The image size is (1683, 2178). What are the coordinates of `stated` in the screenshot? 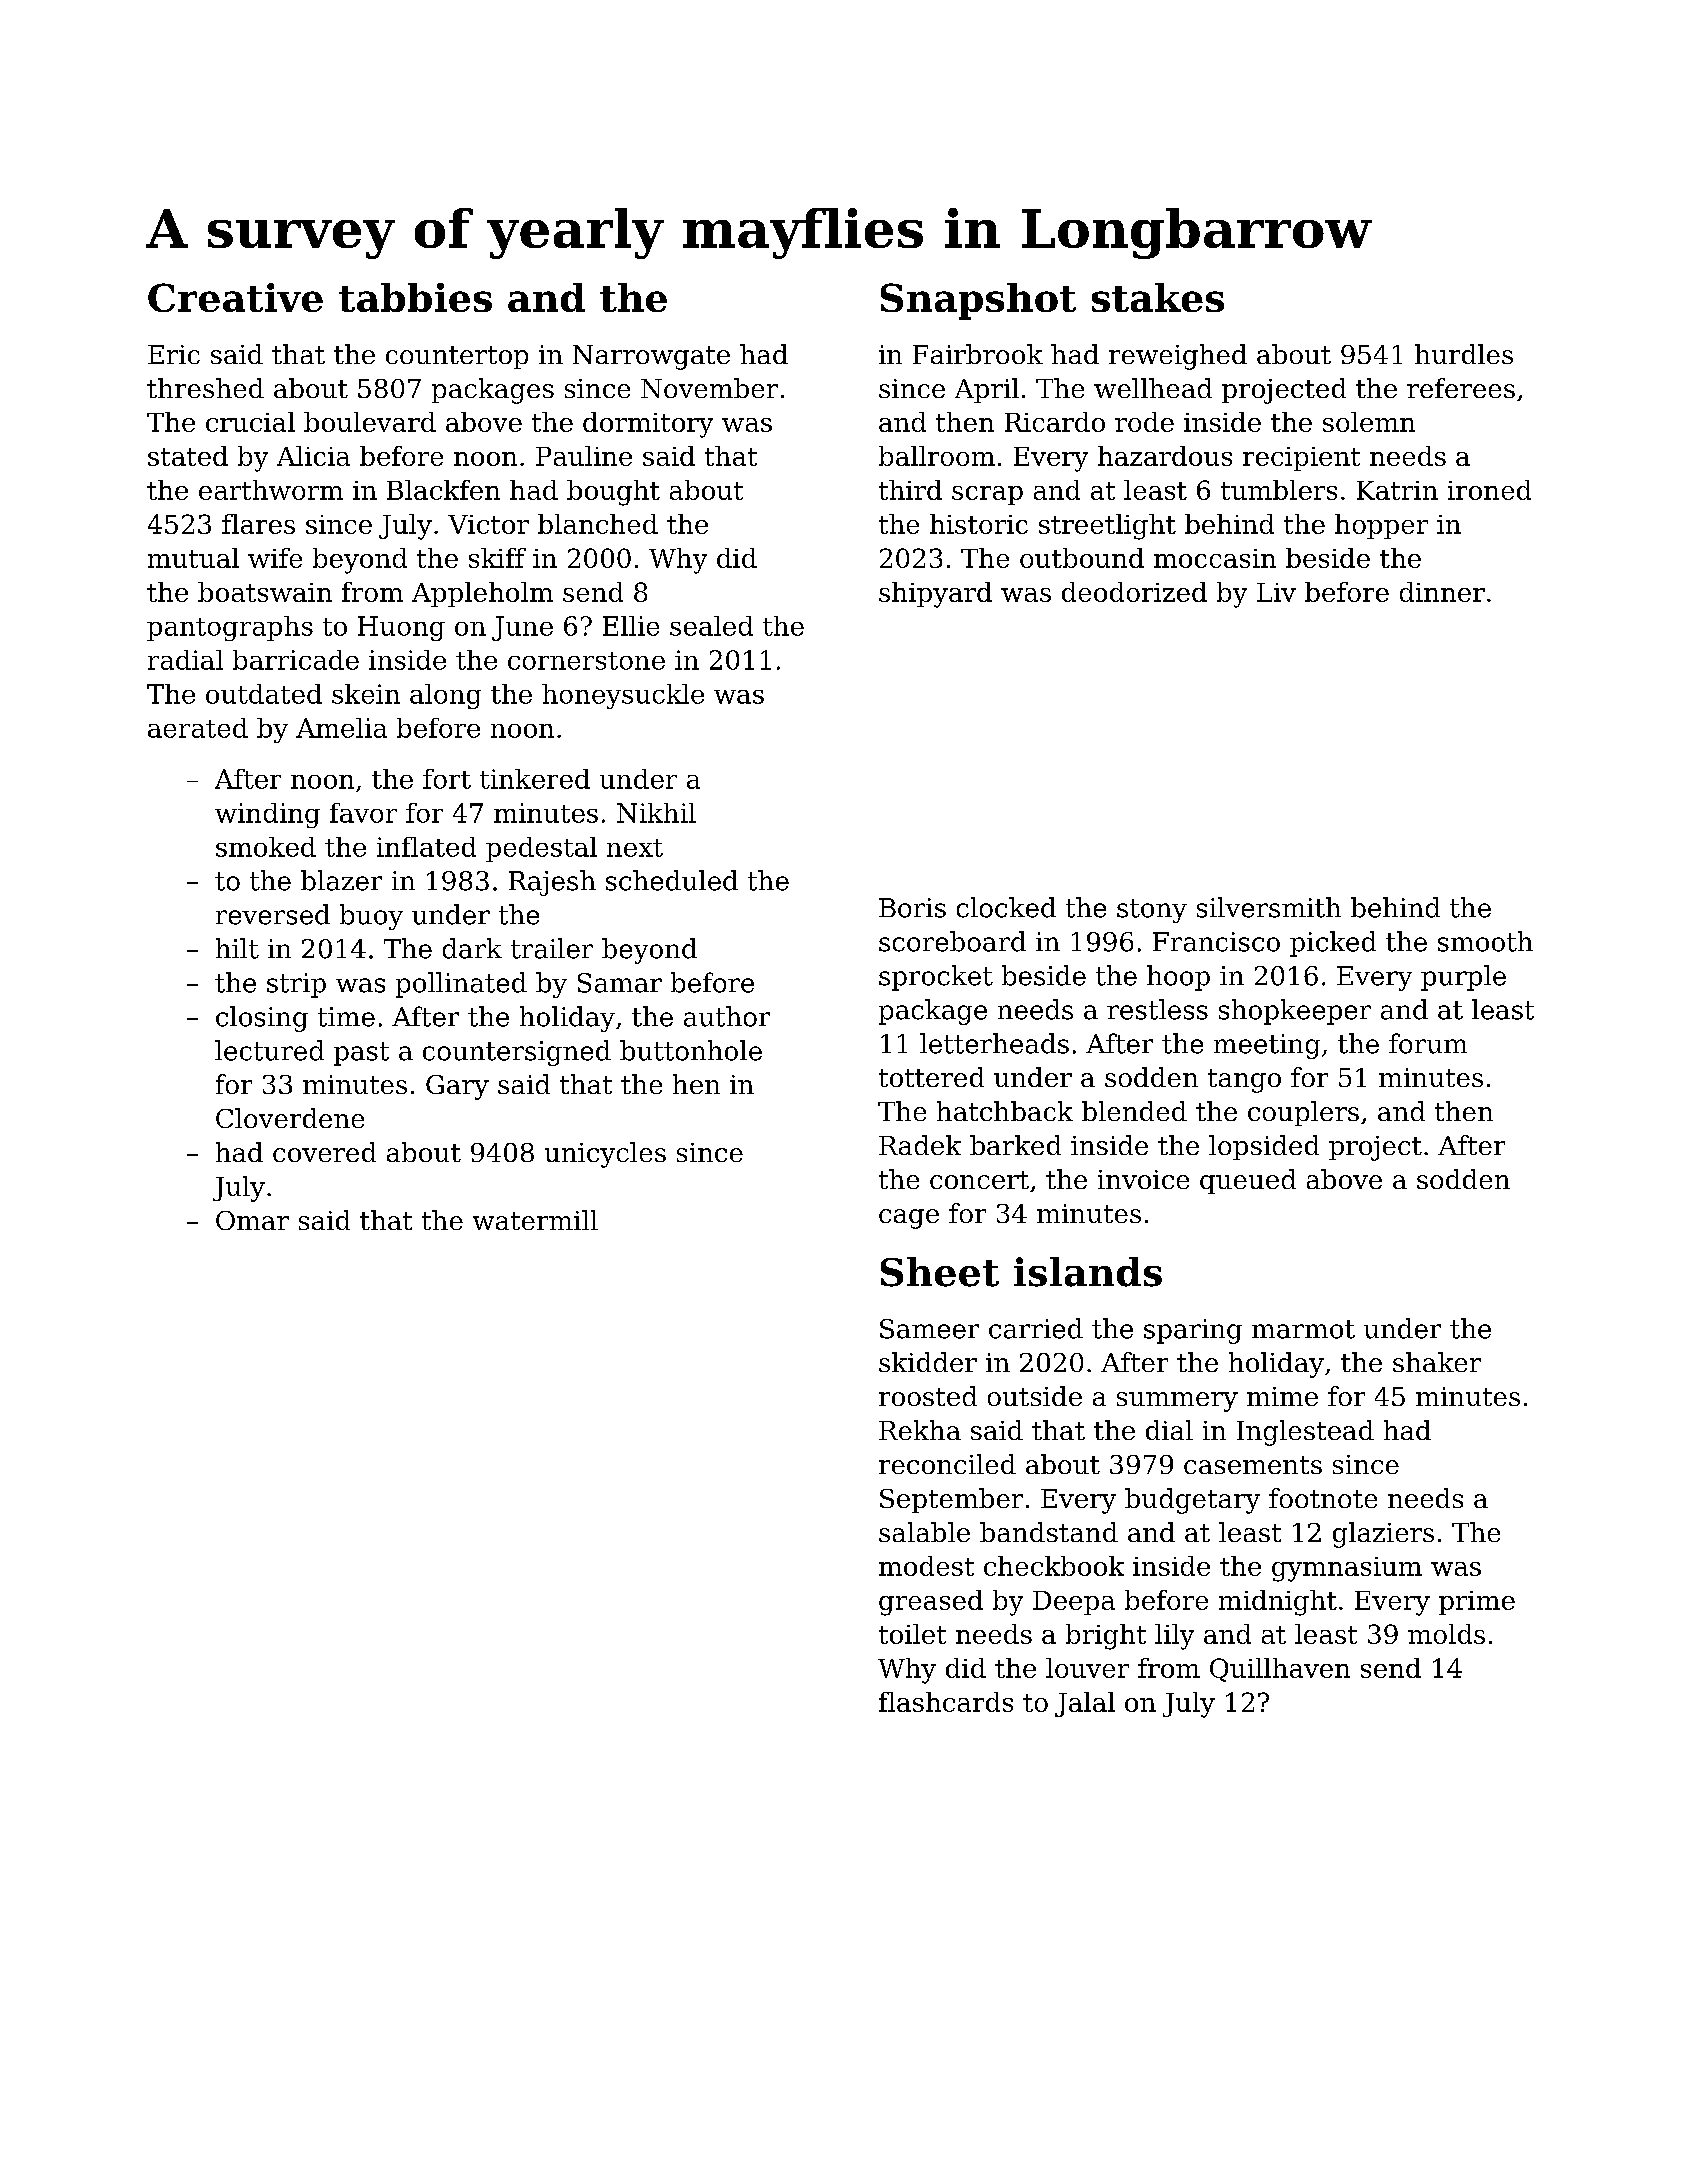 It's located at (188, 456).
